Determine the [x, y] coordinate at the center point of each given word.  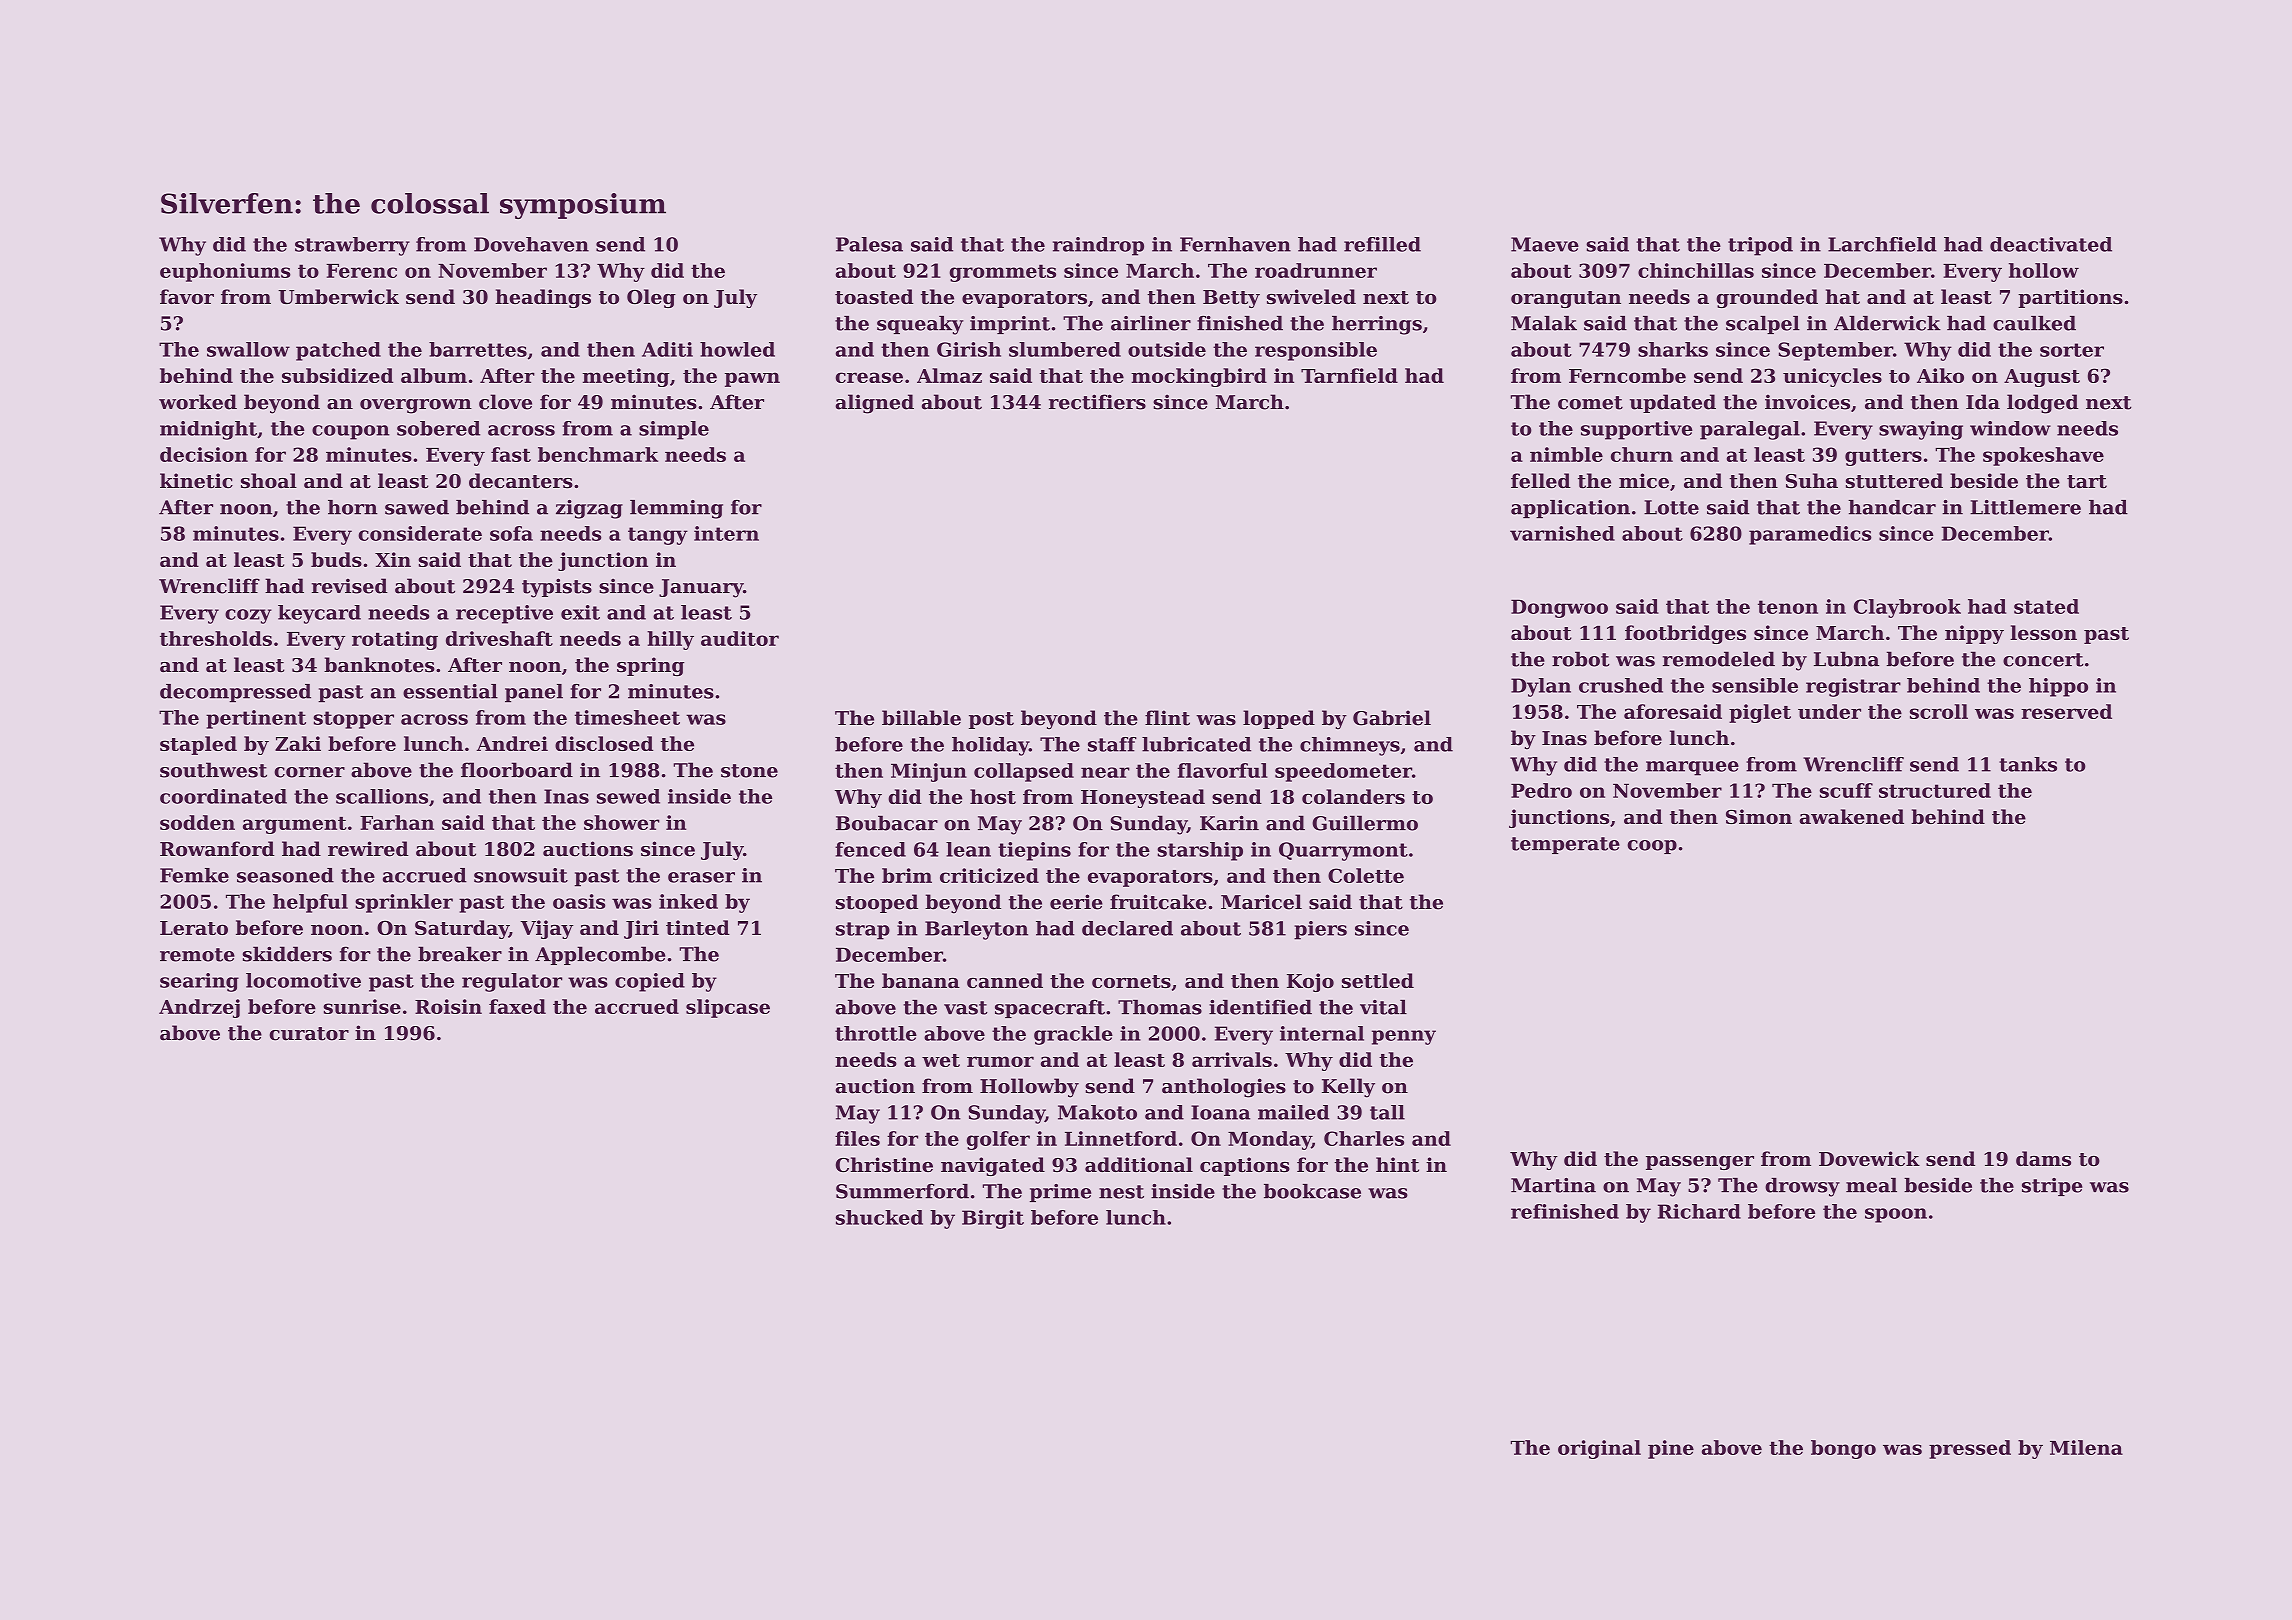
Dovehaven [531, 244]
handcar [1892, 507]
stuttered [1894, 480]
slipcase [728, 1008]
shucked [879, 1217]
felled [1541, 480]
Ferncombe [1627, 375]
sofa [511, 533]
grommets [1002, 273]
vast [965, 1008]
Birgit [993, 1219]
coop [1652, 847]
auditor [740, 638]
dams [2043, 1158]
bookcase [1312, 1191]
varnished [1562, 533]
